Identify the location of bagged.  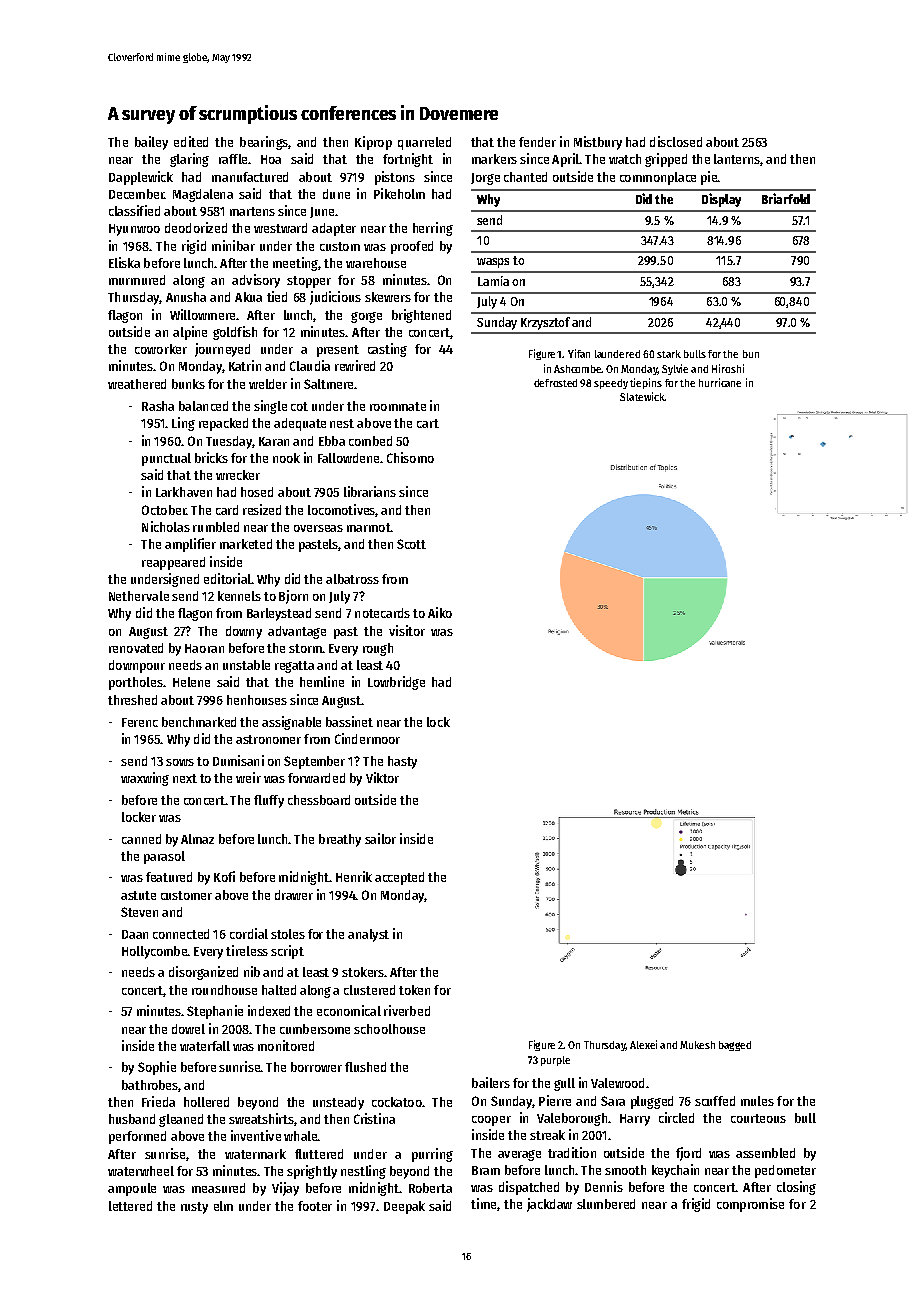
(735, 1046).
